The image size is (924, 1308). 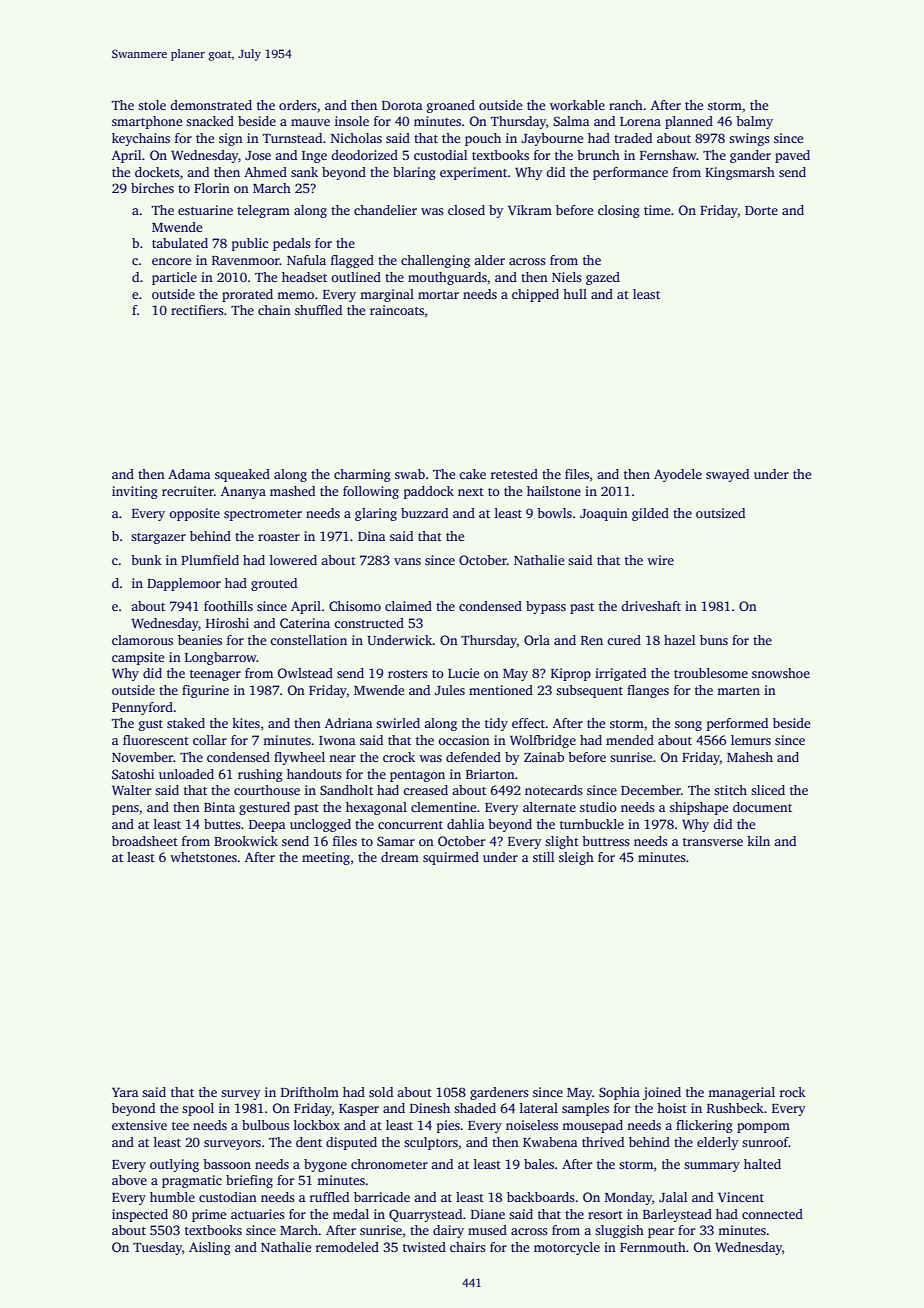 What do you see at coordinates (466, 824) in the page?
I see `dahlia` at bounding box center [466, 824].
